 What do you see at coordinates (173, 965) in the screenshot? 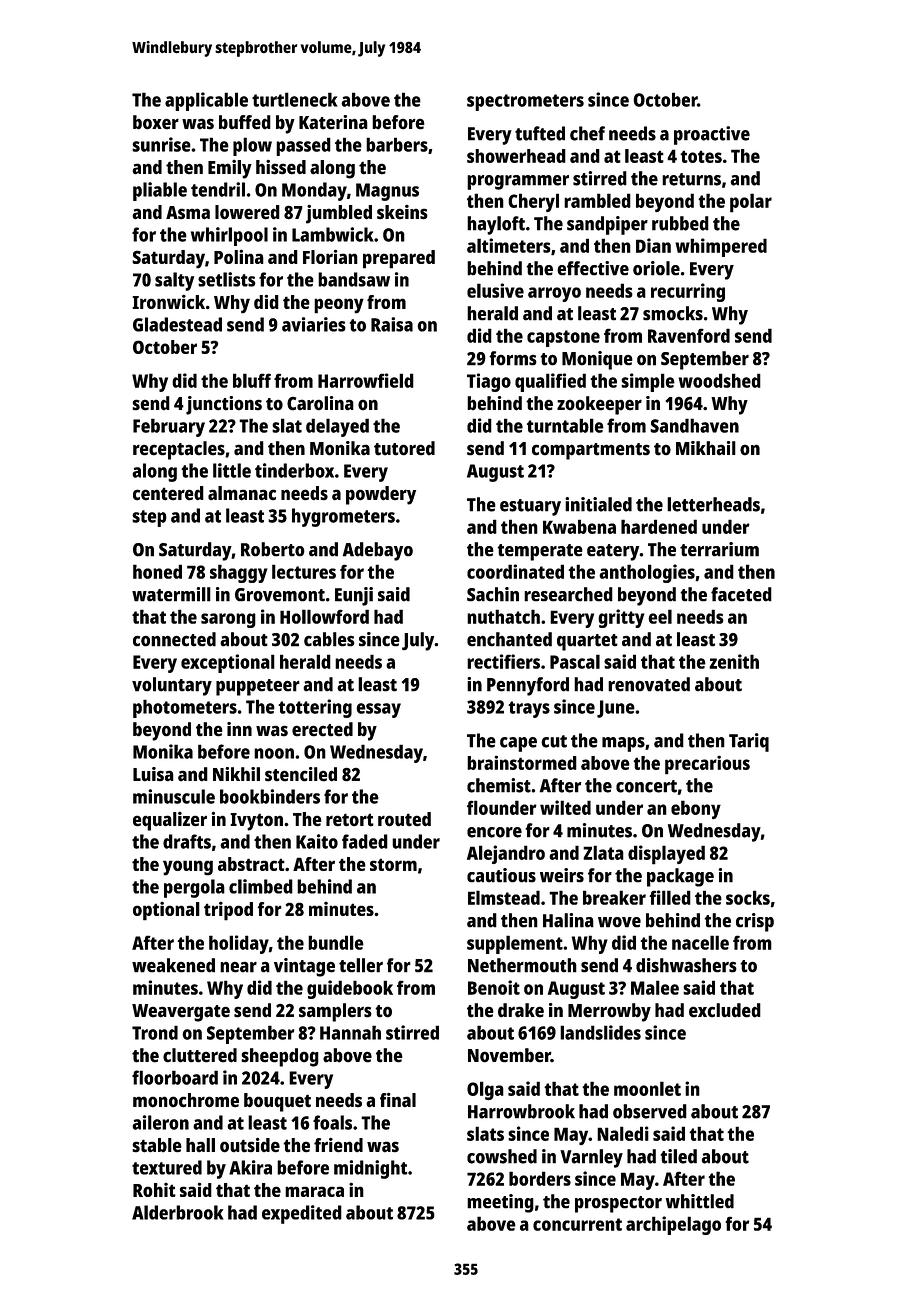
I see `weakened` at bounding box center [173, 965].
